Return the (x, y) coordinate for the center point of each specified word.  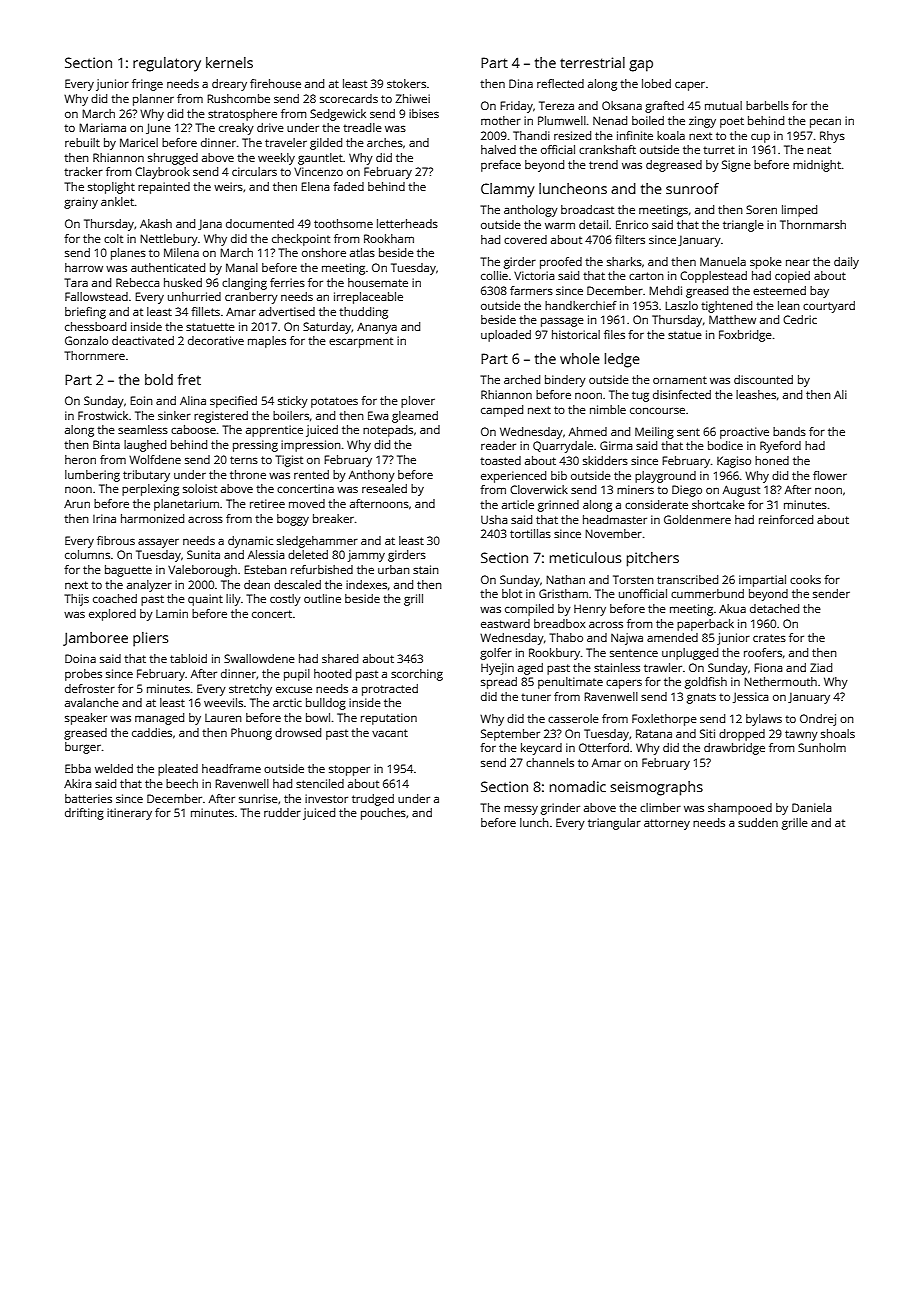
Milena (181, 252)
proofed (561, 263)
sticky (293, 402)
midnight (817, 166)
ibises (424, 113)
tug (640, 396)
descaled (297, 584)
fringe (147, 85)
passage (562, 322)
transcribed (687, 579)
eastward (505, 623)
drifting (84, 814)
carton (646, 276)
